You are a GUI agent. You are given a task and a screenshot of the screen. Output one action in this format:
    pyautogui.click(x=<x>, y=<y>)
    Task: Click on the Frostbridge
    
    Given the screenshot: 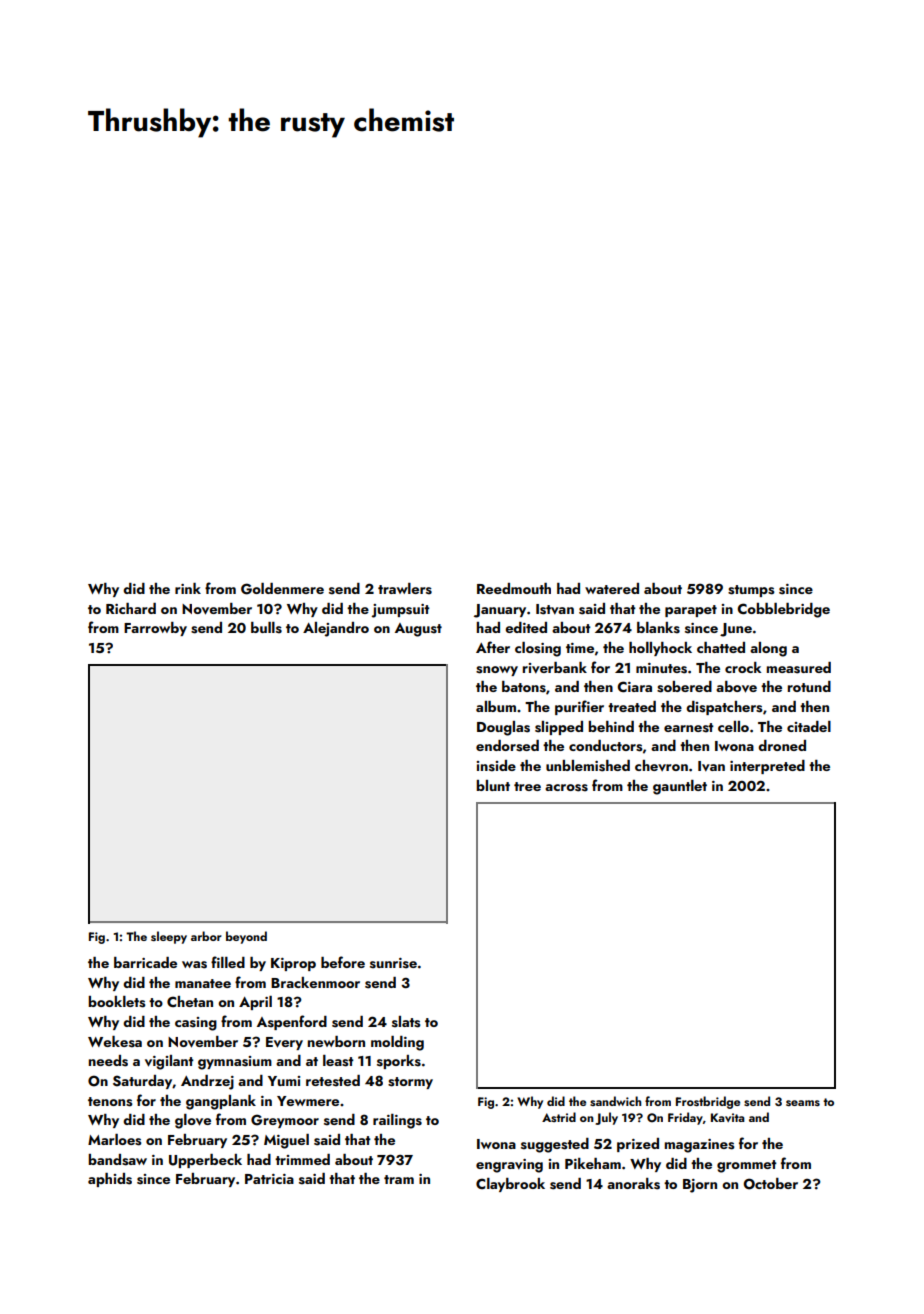 What is the action you would take?
    pyautogui.click(x=708, y=1102)
